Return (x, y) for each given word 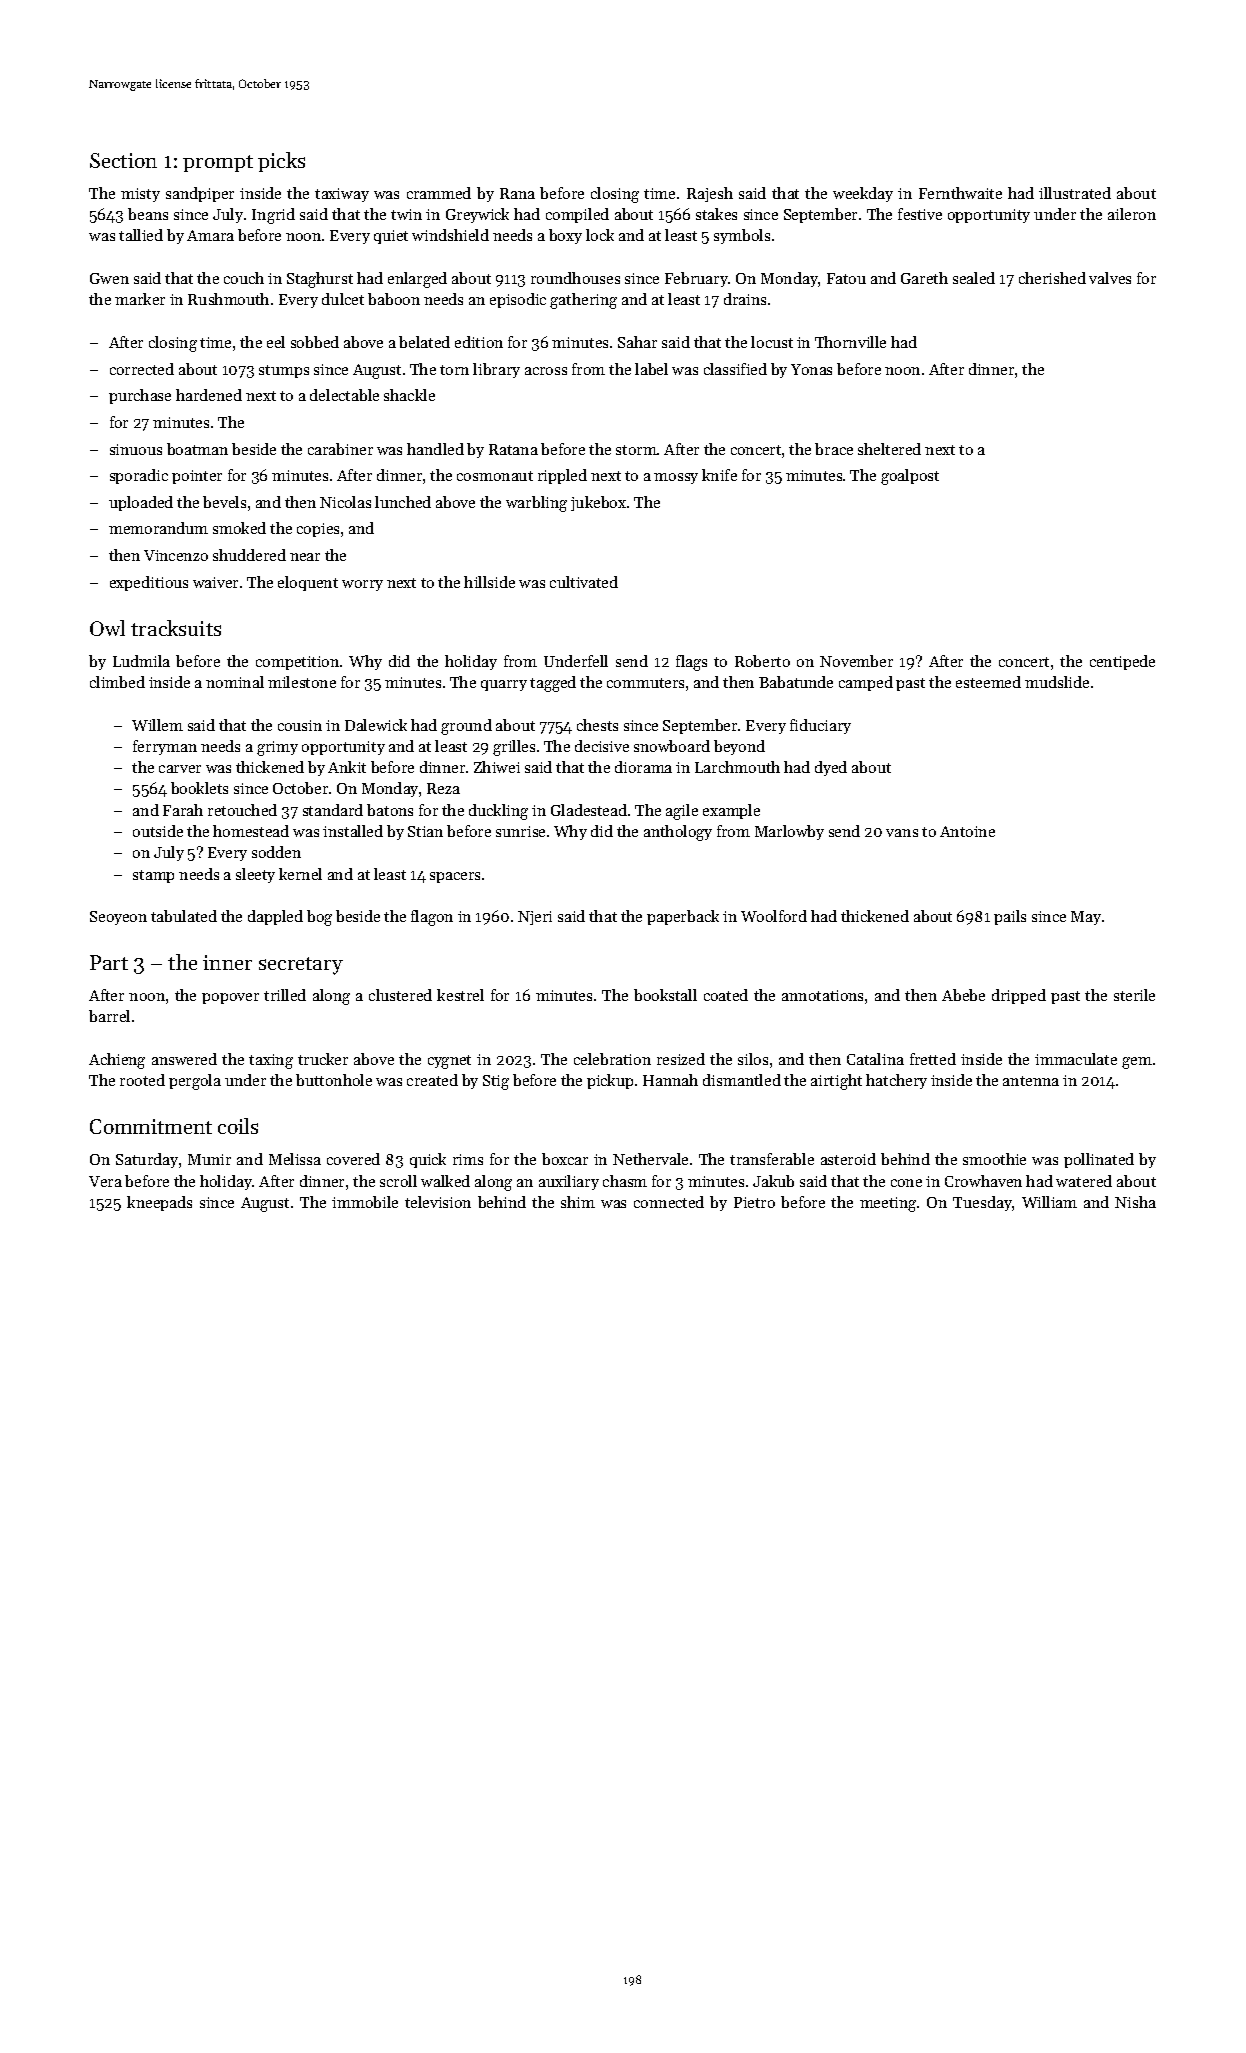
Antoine (967, 831)
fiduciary (820, 726)
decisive (602, 746)
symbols (742, 236)
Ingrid (273, 216)
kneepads (159, 1203)
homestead (251, 831)
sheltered (889, 449)
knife (719, 475)
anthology (678, 833)
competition (297, 663)
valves (1110, 278)
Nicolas (345, 502)
